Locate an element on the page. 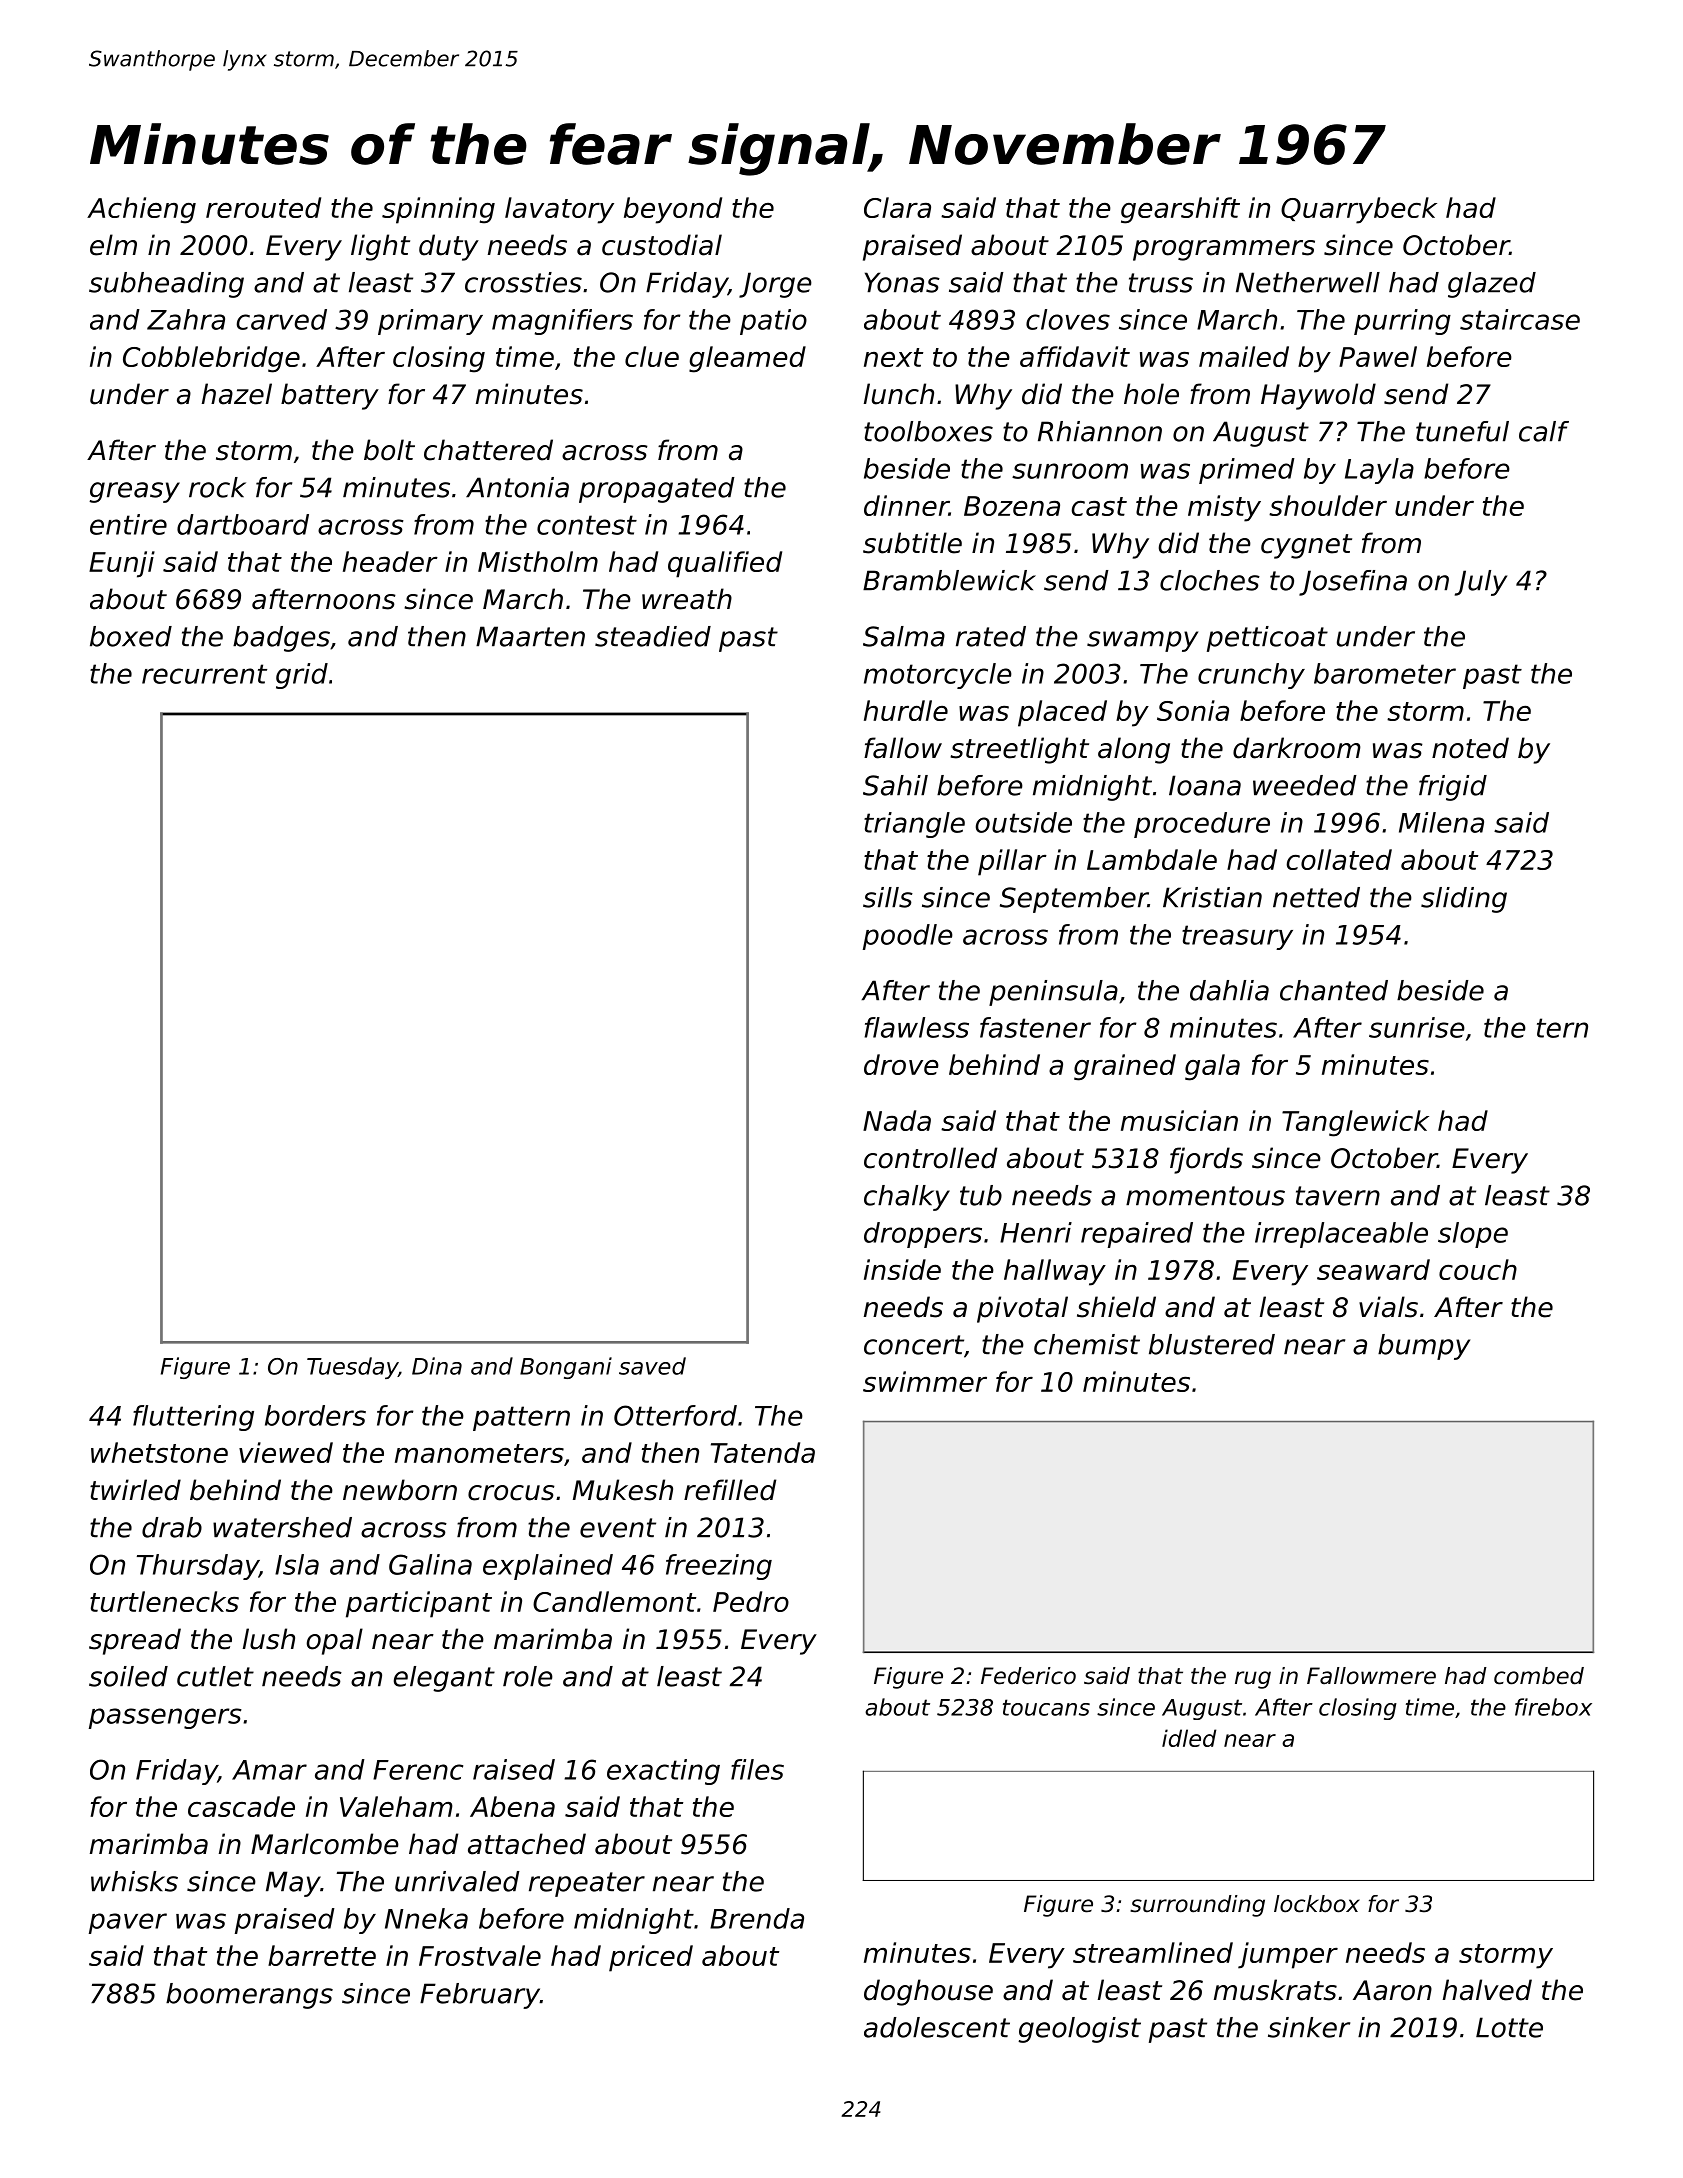  chemist is located at coordinates (1087, 1344).
